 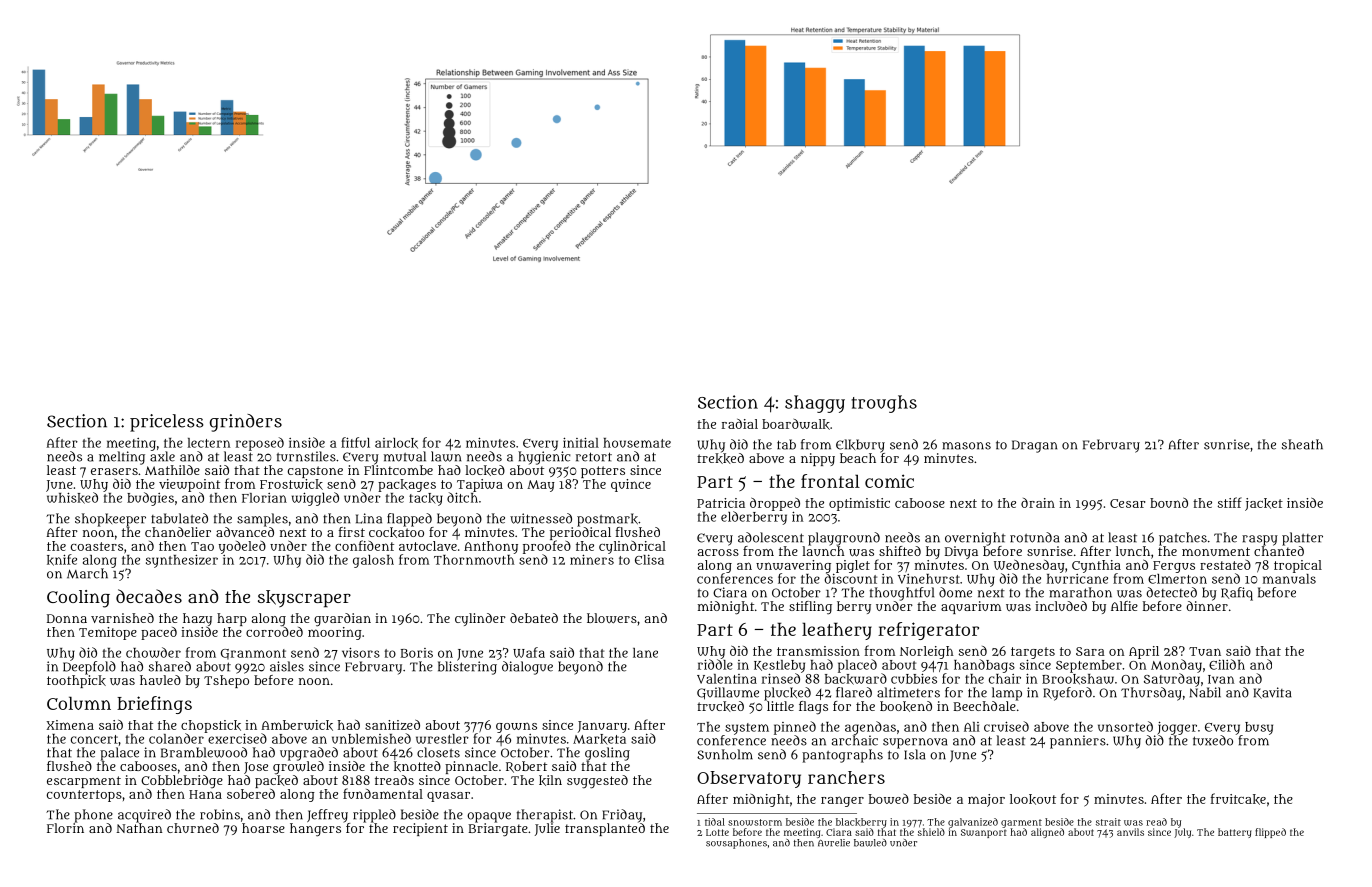 I want to click on quince, so click(x=631, y=485).
